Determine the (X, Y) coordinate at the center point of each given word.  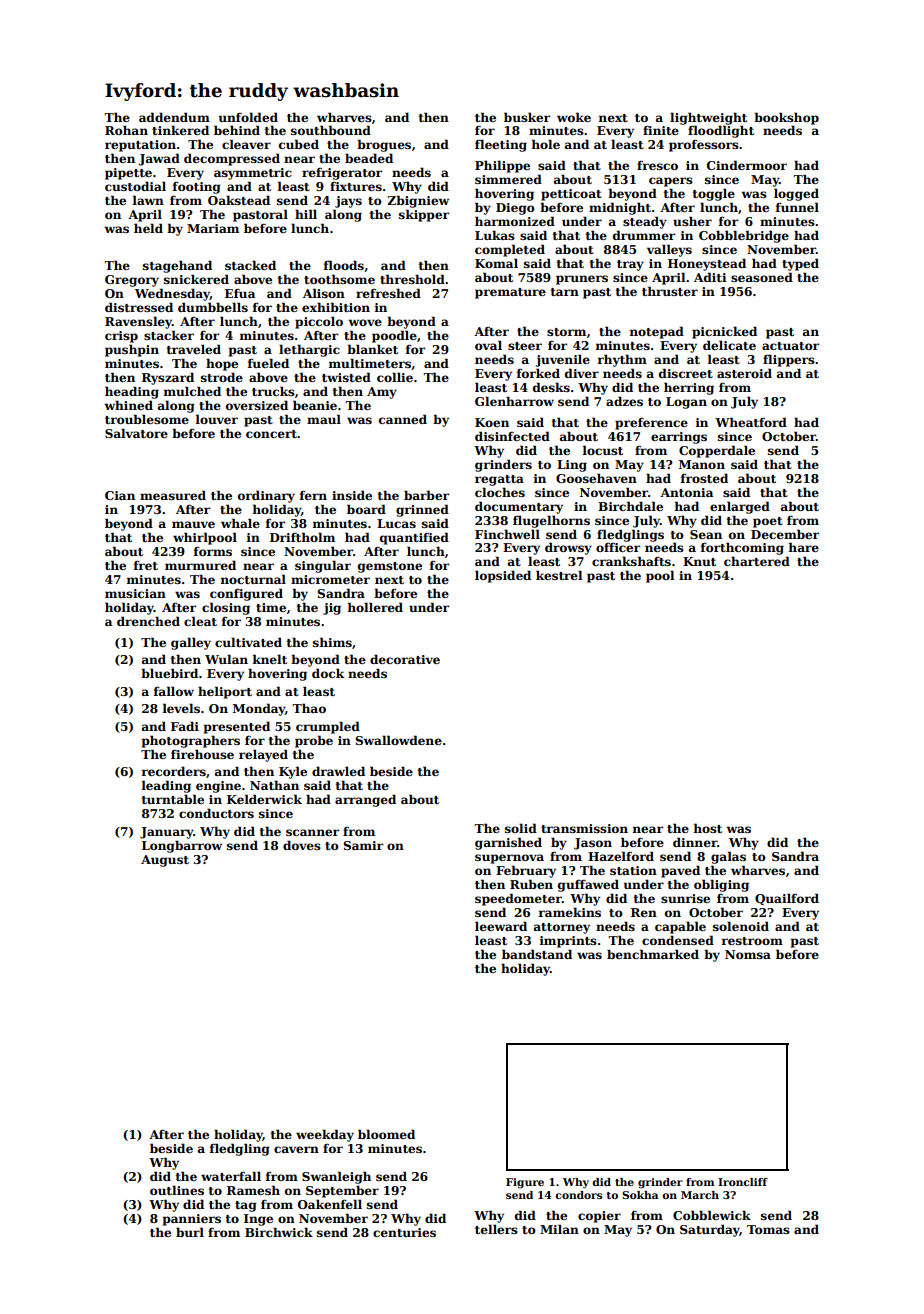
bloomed (386, 1134)
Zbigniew (418, 201)
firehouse (202, 754)
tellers (496, 1229)
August (165, 861)
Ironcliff (743, 1182)
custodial (135, 186)
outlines (177, 1190)
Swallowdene (398, 740)
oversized (257, 405)
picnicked (724, 332)
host (708, 828)
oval (488, 345)
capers (671, 182)
